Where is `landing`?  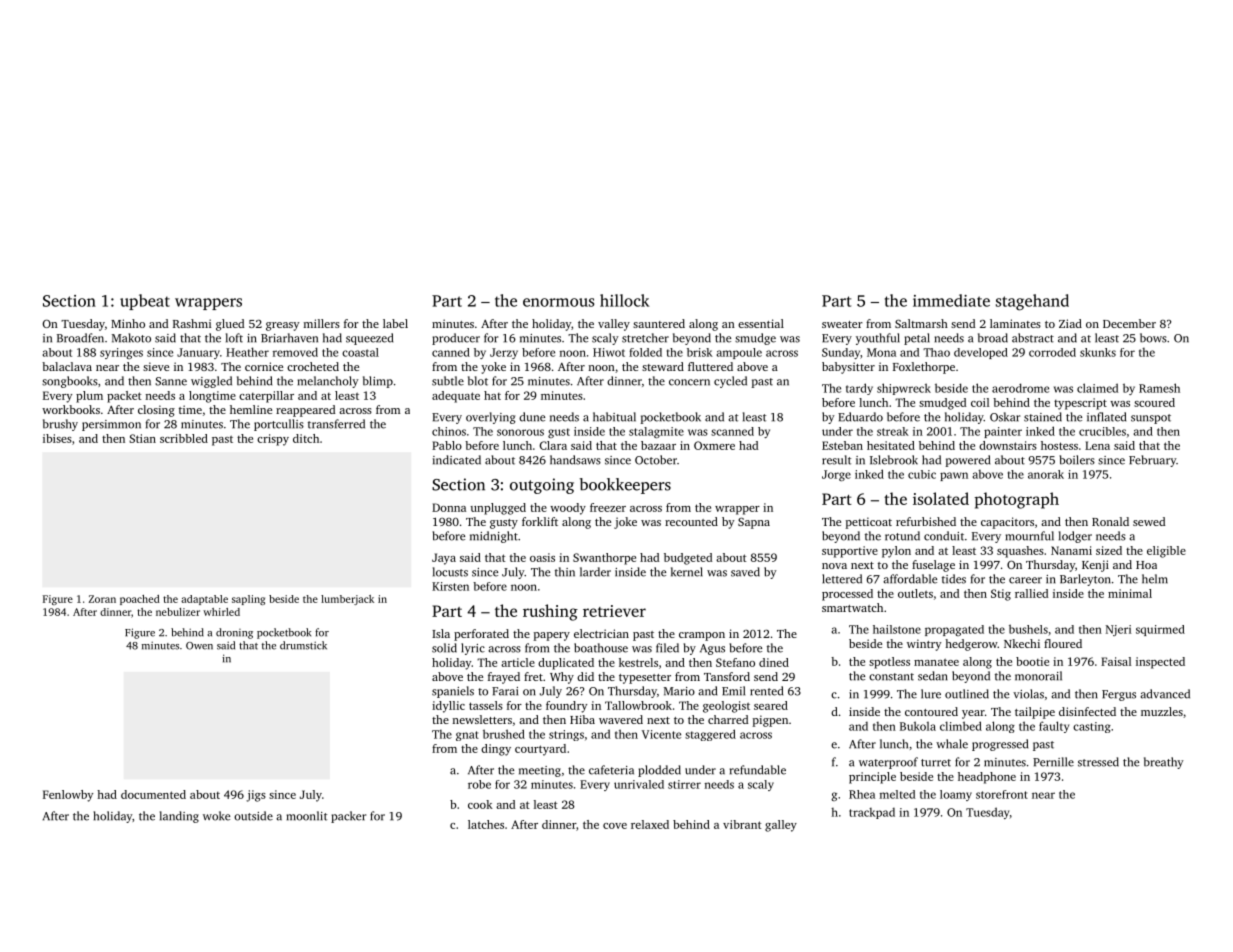
landing is located at coordinates (179, 817).
